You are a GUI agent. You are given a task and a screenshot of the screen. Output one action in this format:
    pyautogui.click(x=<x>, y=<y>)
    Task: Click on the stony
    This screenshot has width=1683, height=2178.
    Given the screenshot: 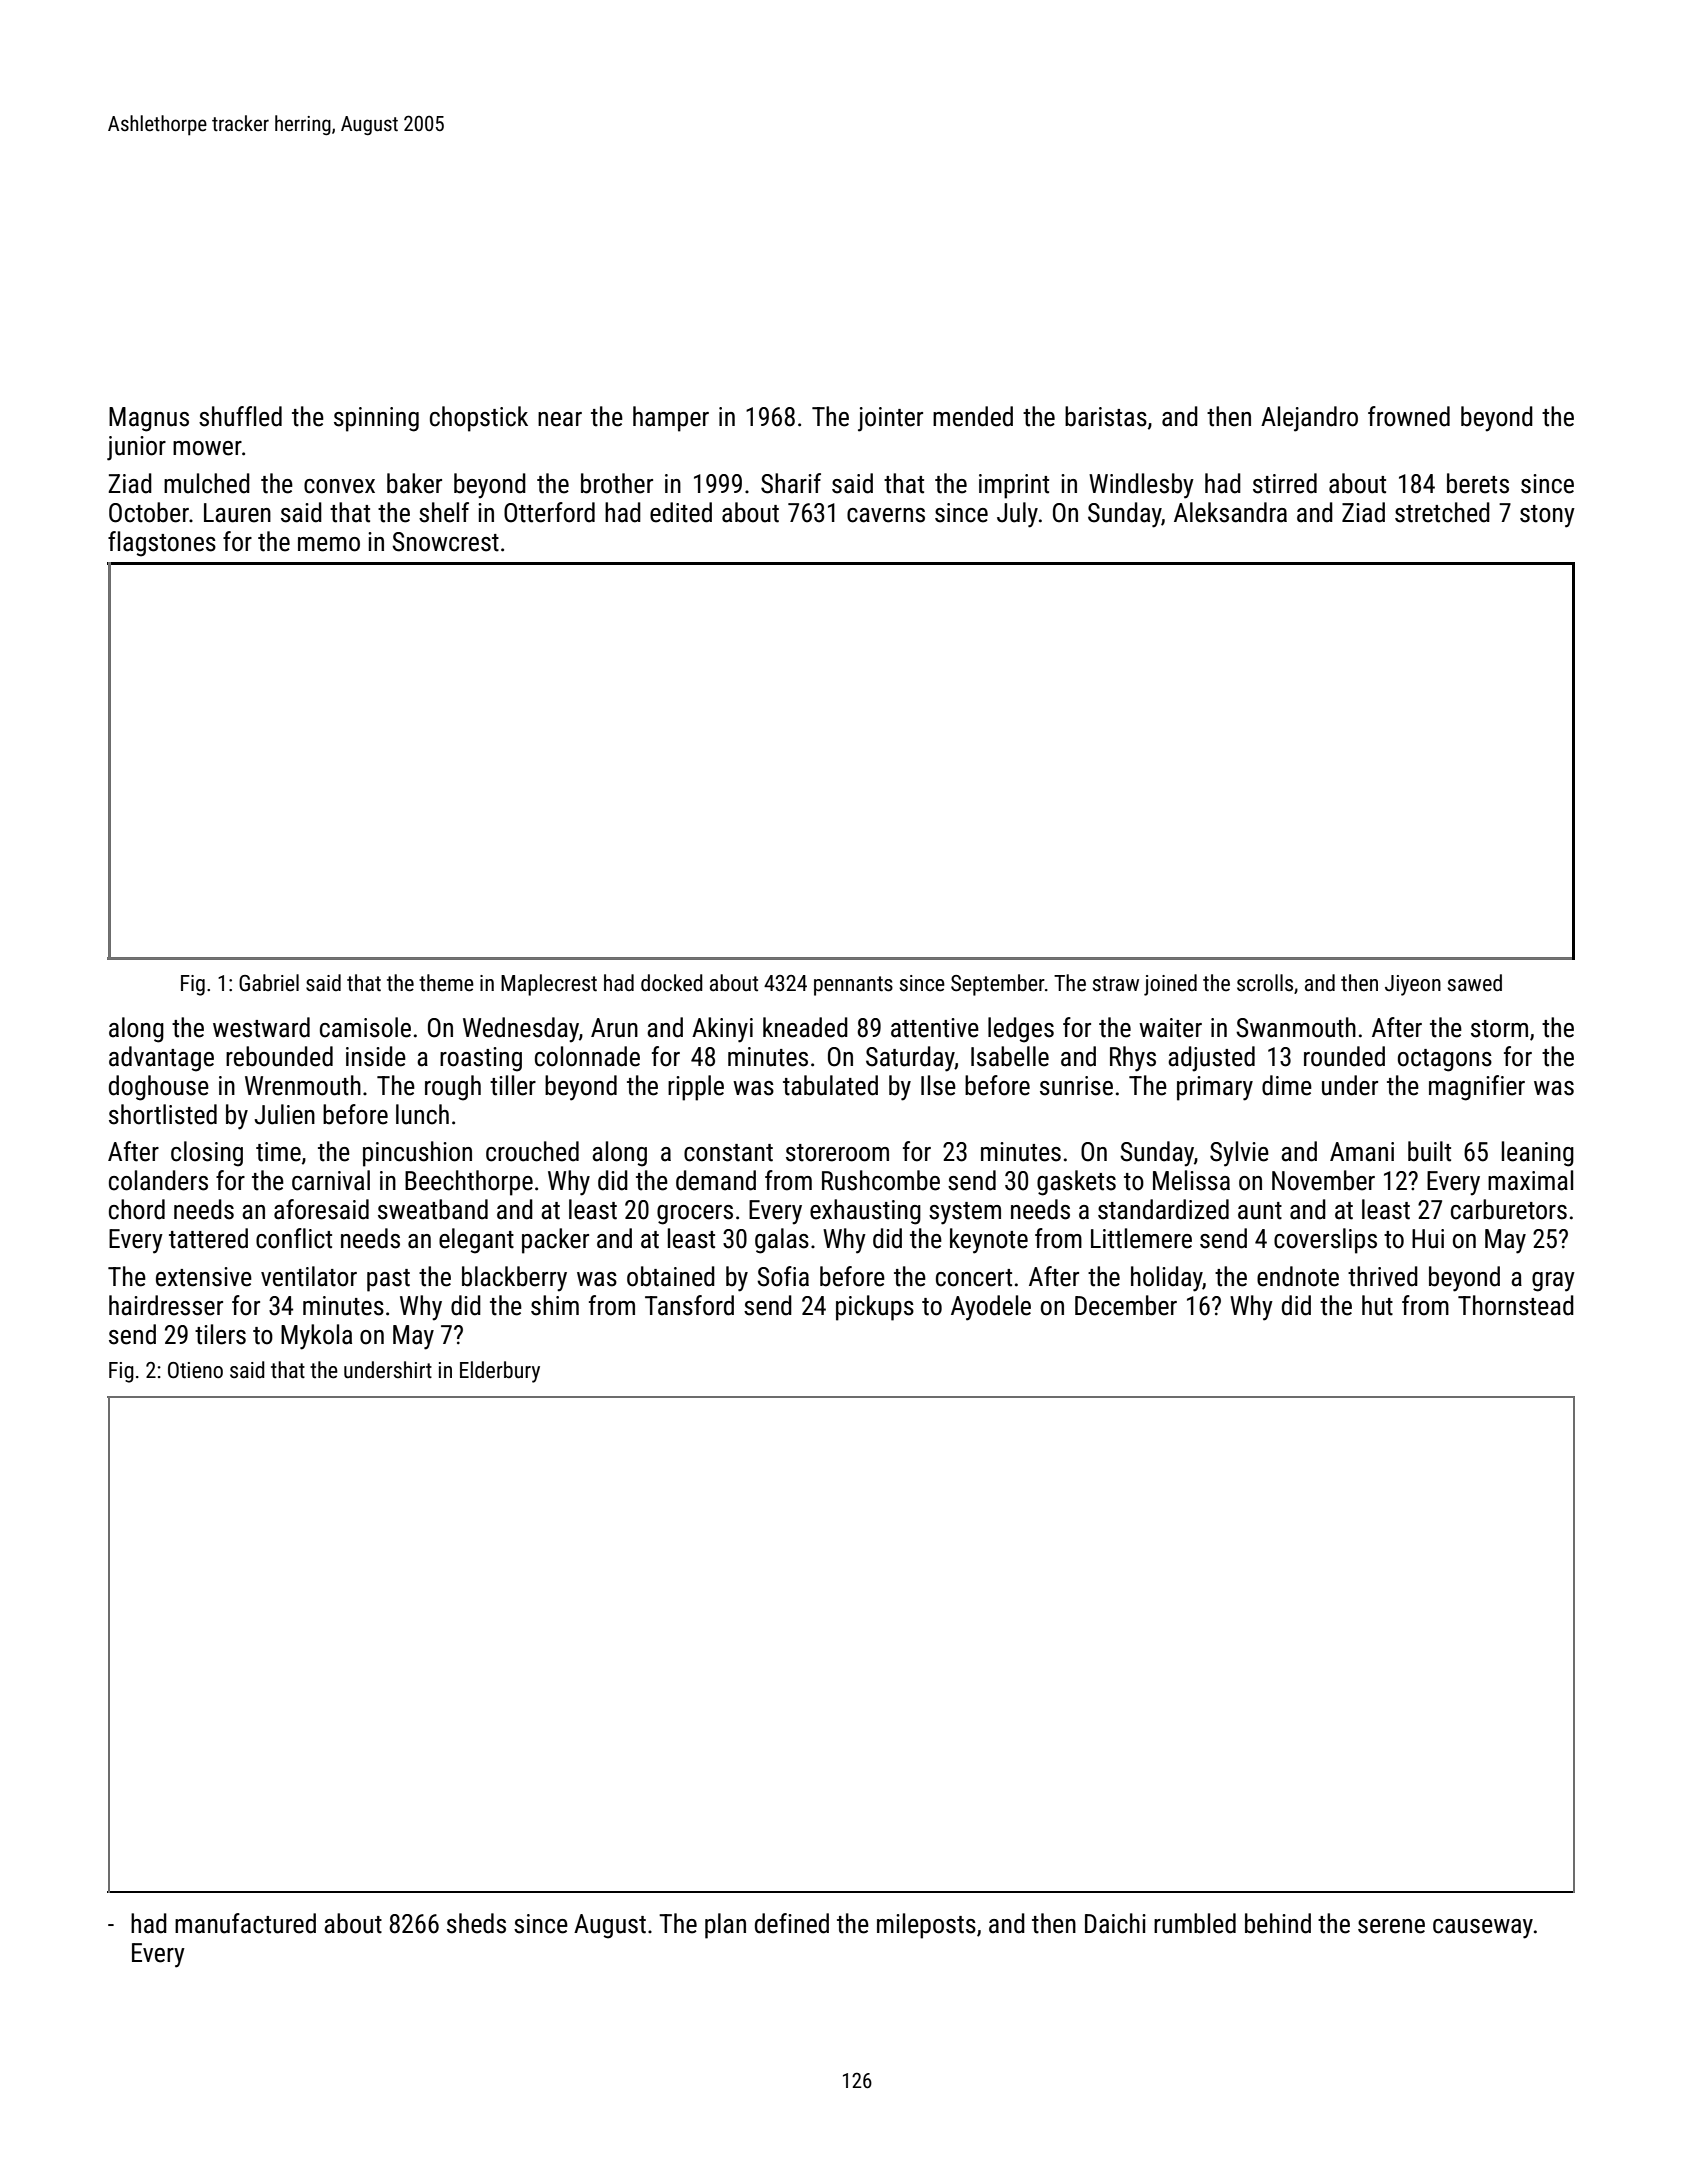 What is the action you would take?
    pyautogui.click(x=1547, y=516)
